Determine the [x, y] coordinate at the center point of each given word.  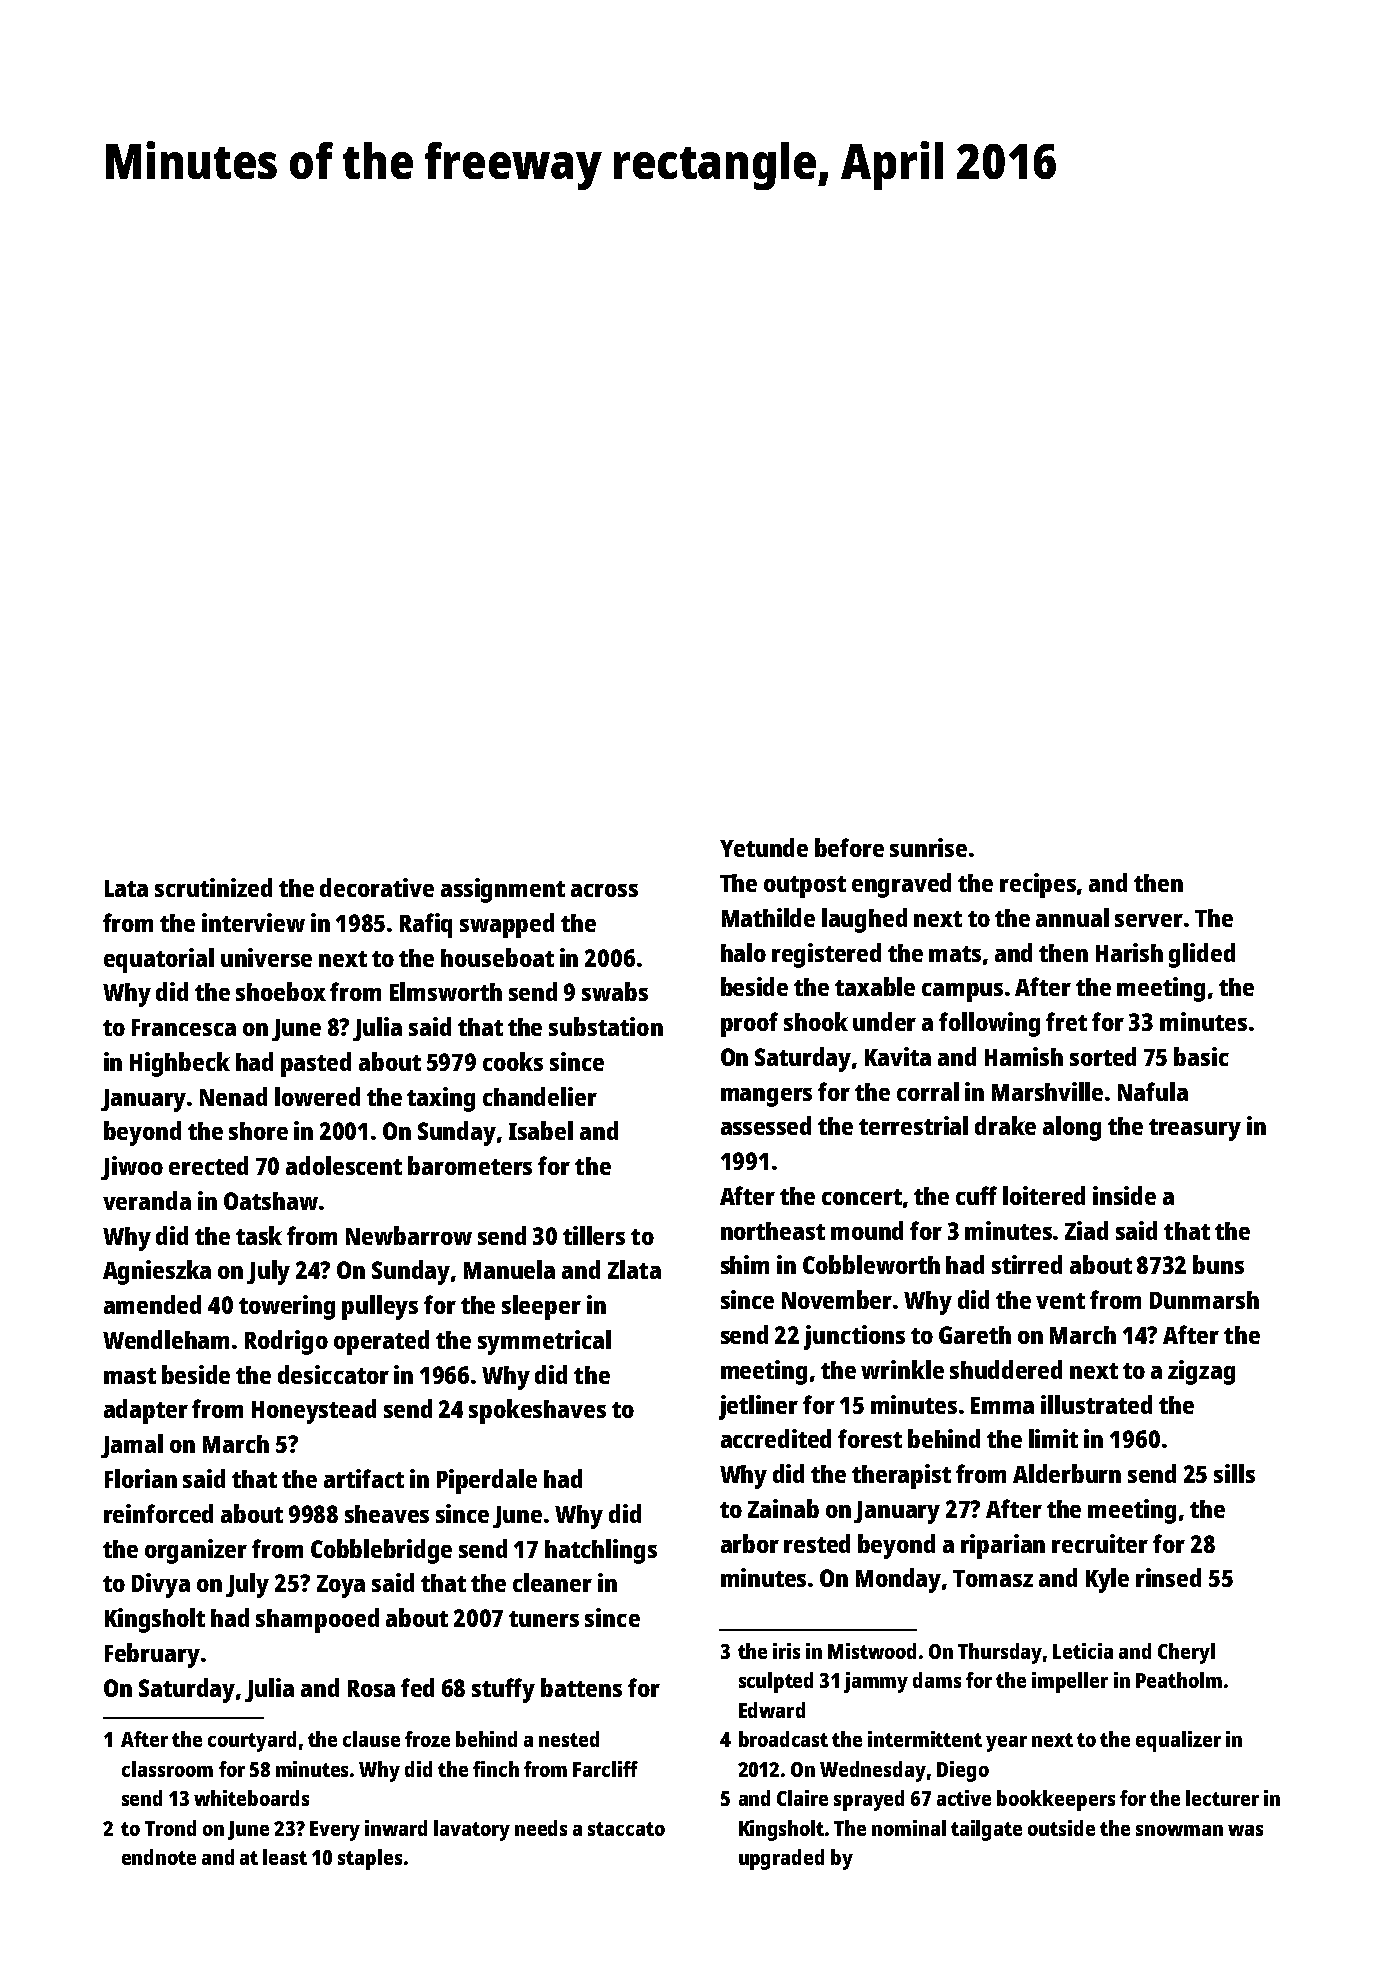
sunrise [928, 847]
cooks [513, 1061]
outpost [805, 887]
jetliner [758, 1407]
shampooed [317, 1620]
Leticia [1083, 1651]
